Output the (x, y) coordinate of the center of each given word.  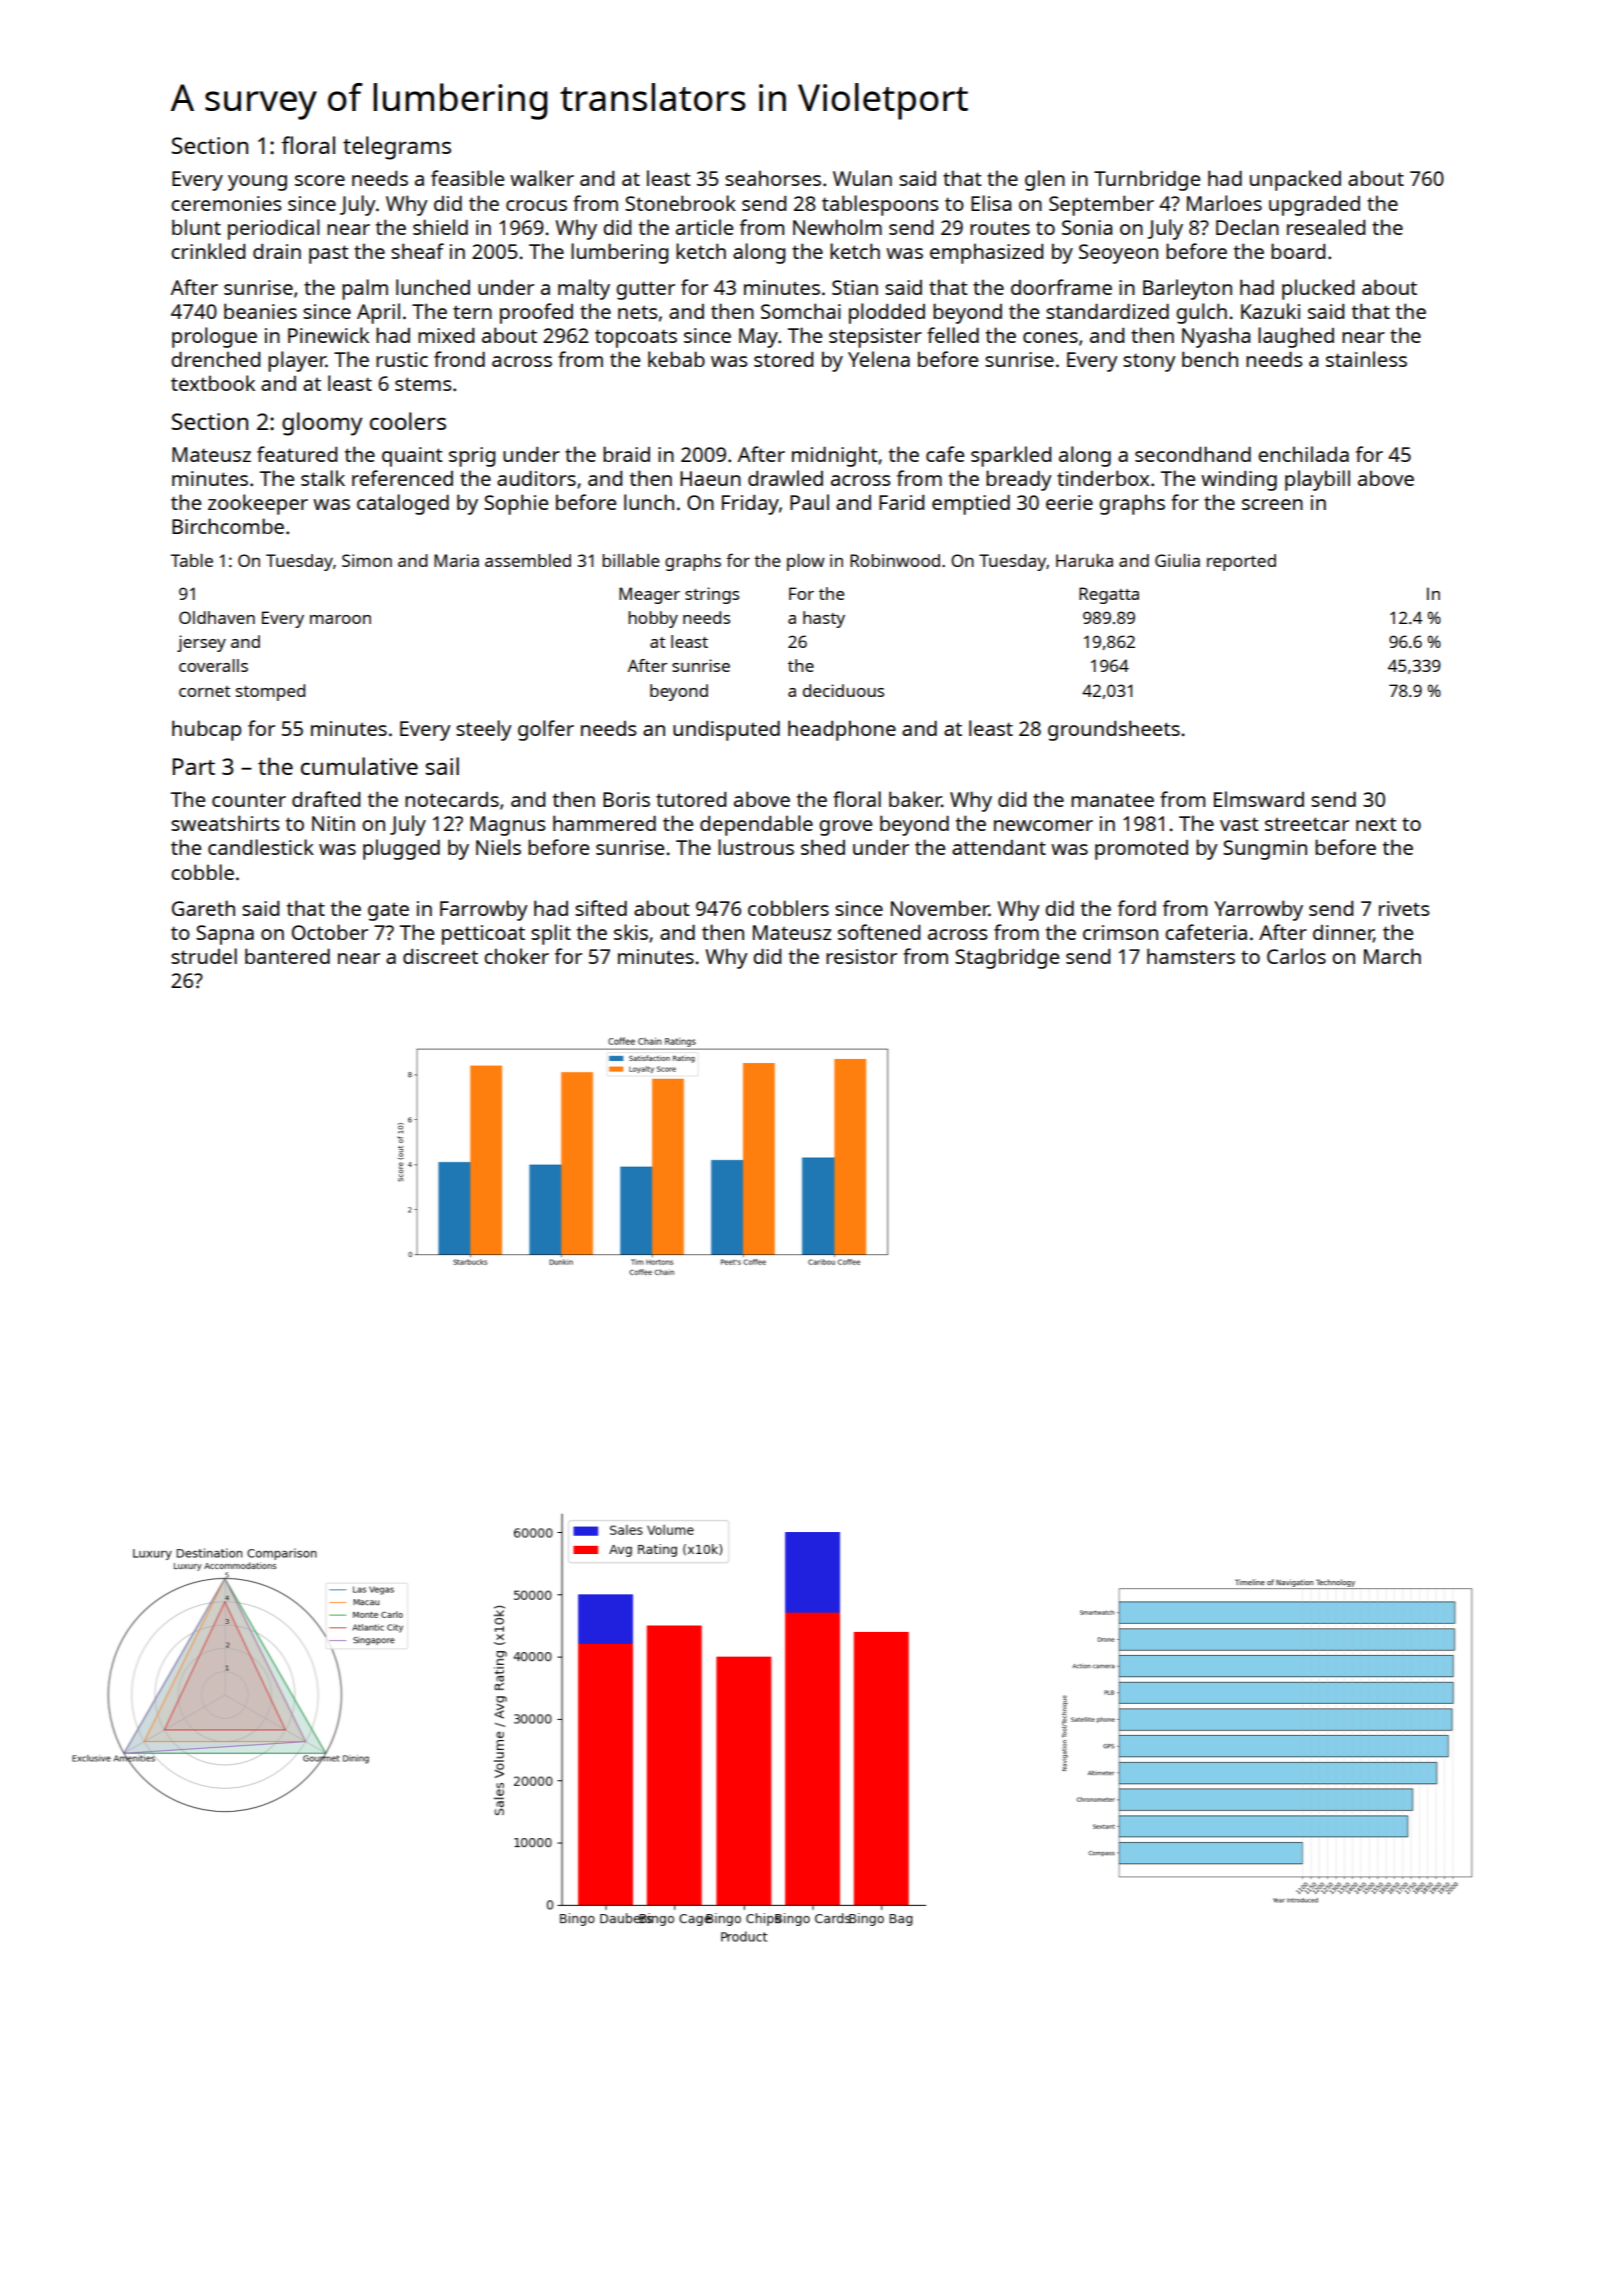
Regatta (1109, 595)
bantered (287, 956)
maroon (340, 619)
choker (516, 956)
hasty (824, 619)
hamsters (1191, 956)
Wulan (862, 178)
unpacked (1295, 180)
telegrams (397, 148)
